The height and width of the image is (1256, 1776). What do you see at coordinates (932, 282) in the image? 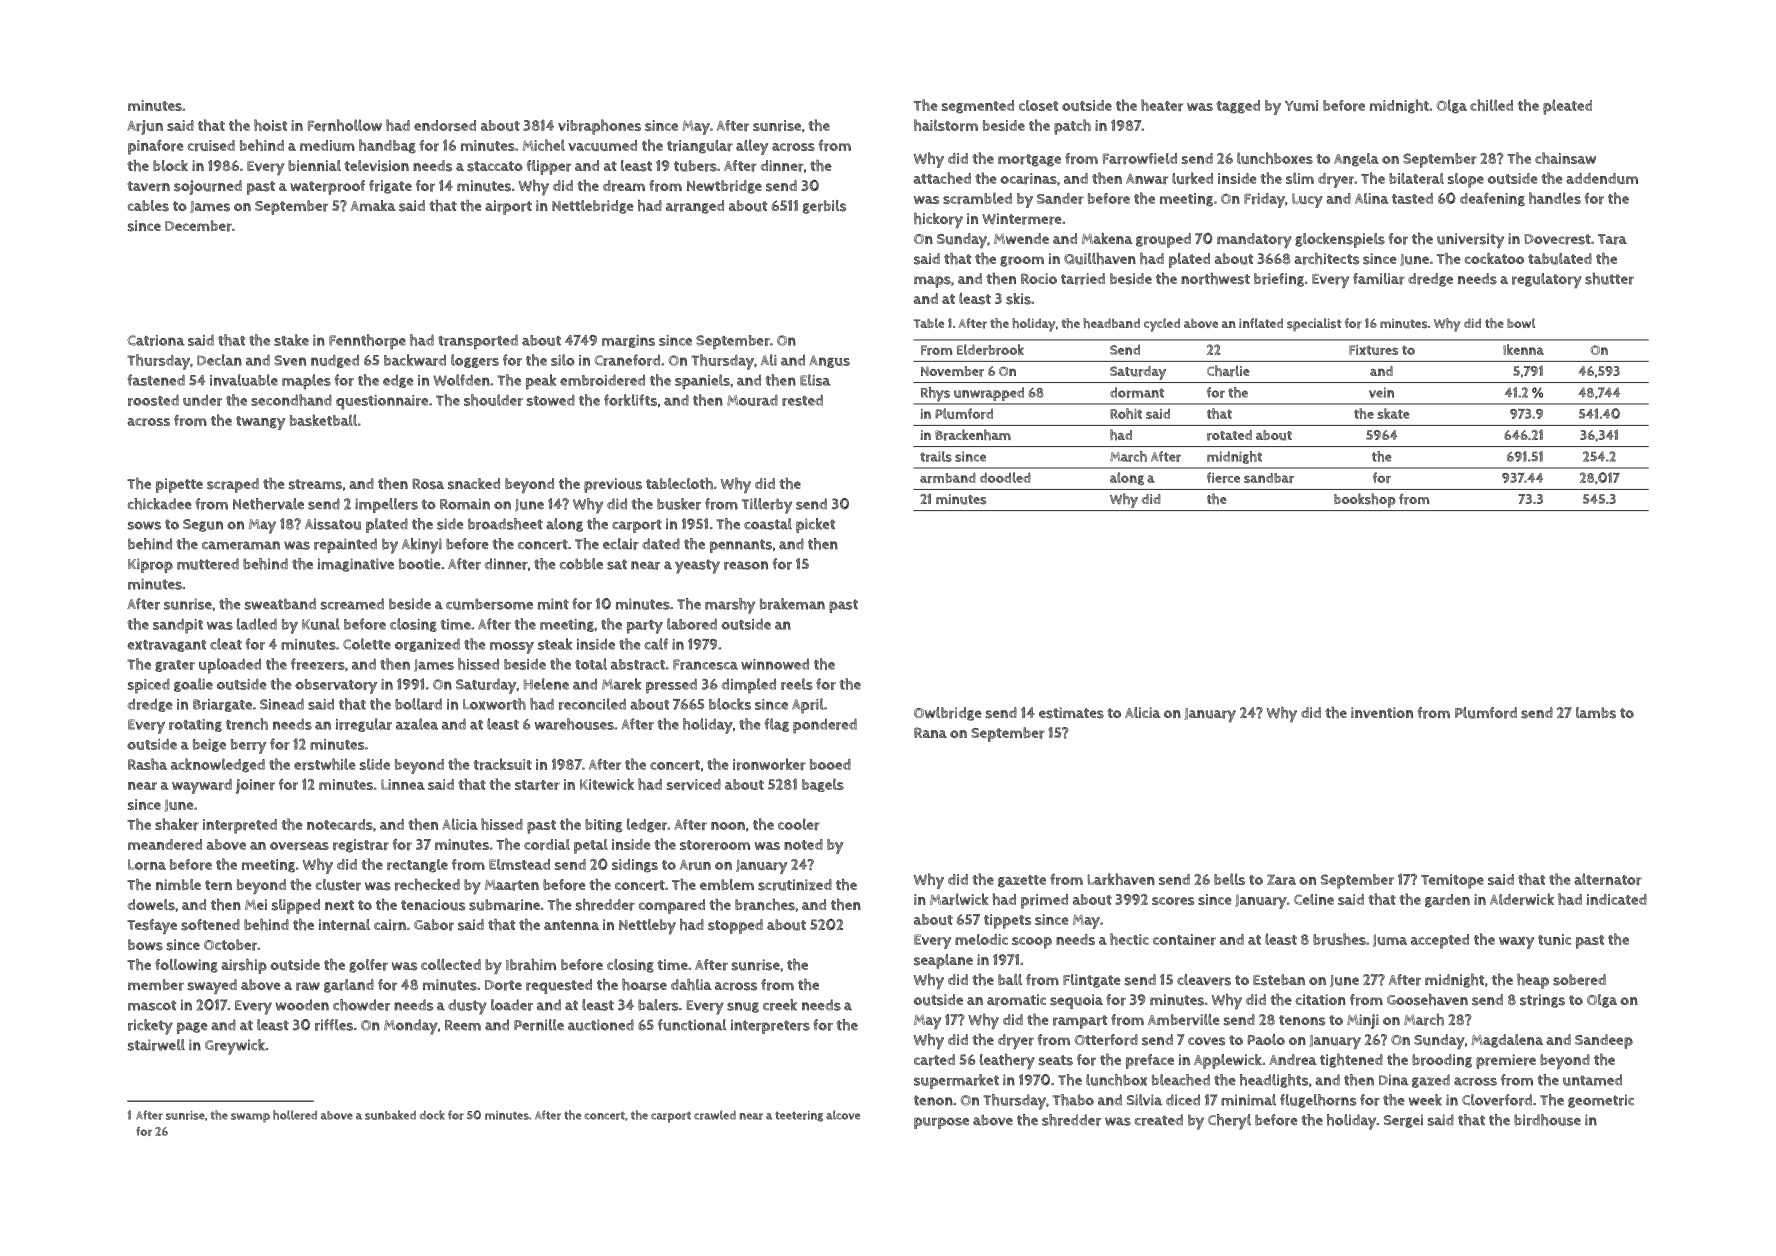
I see `maps` at bounding box center [932, 282].
